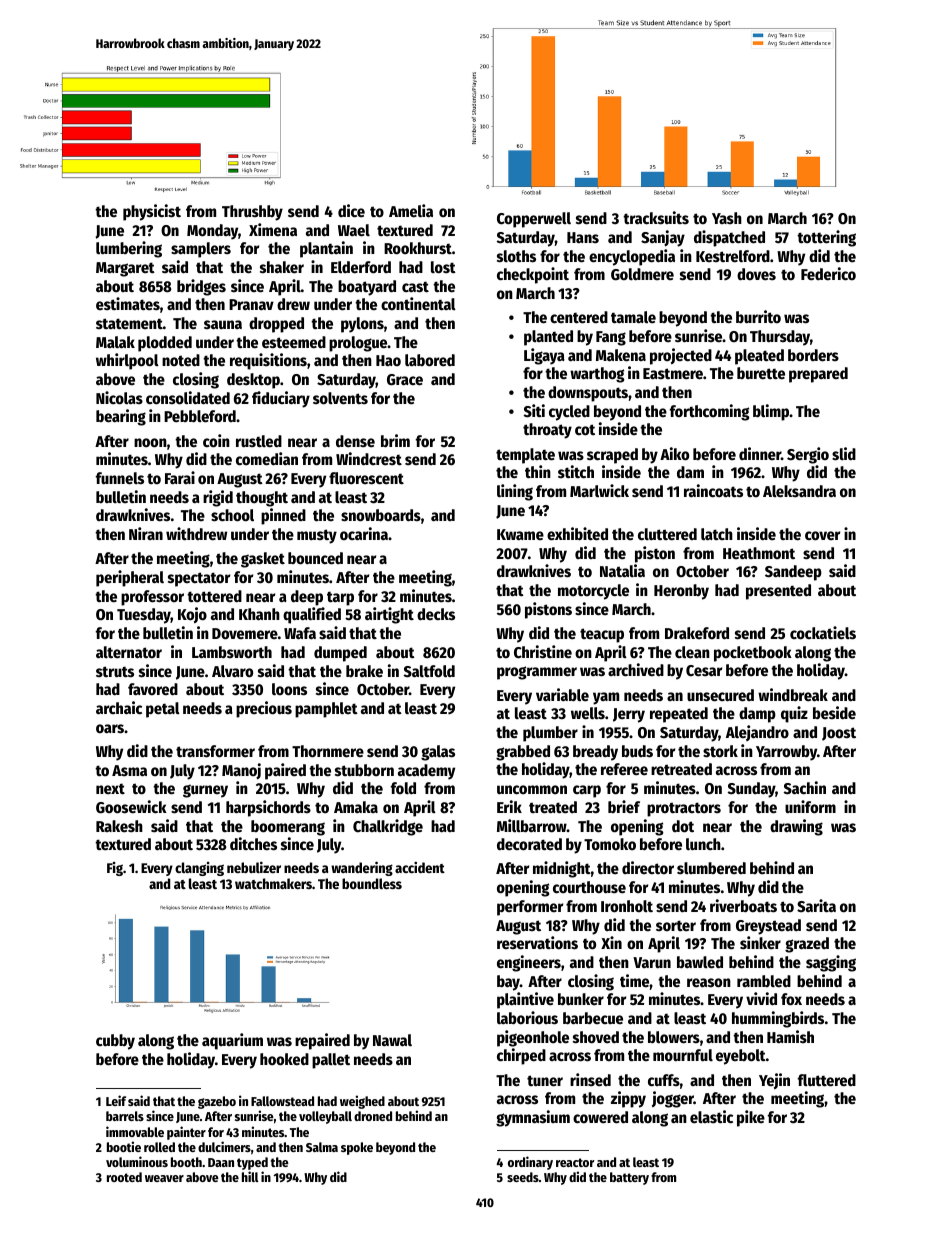  I want to click on archived, so click(636, 670).
